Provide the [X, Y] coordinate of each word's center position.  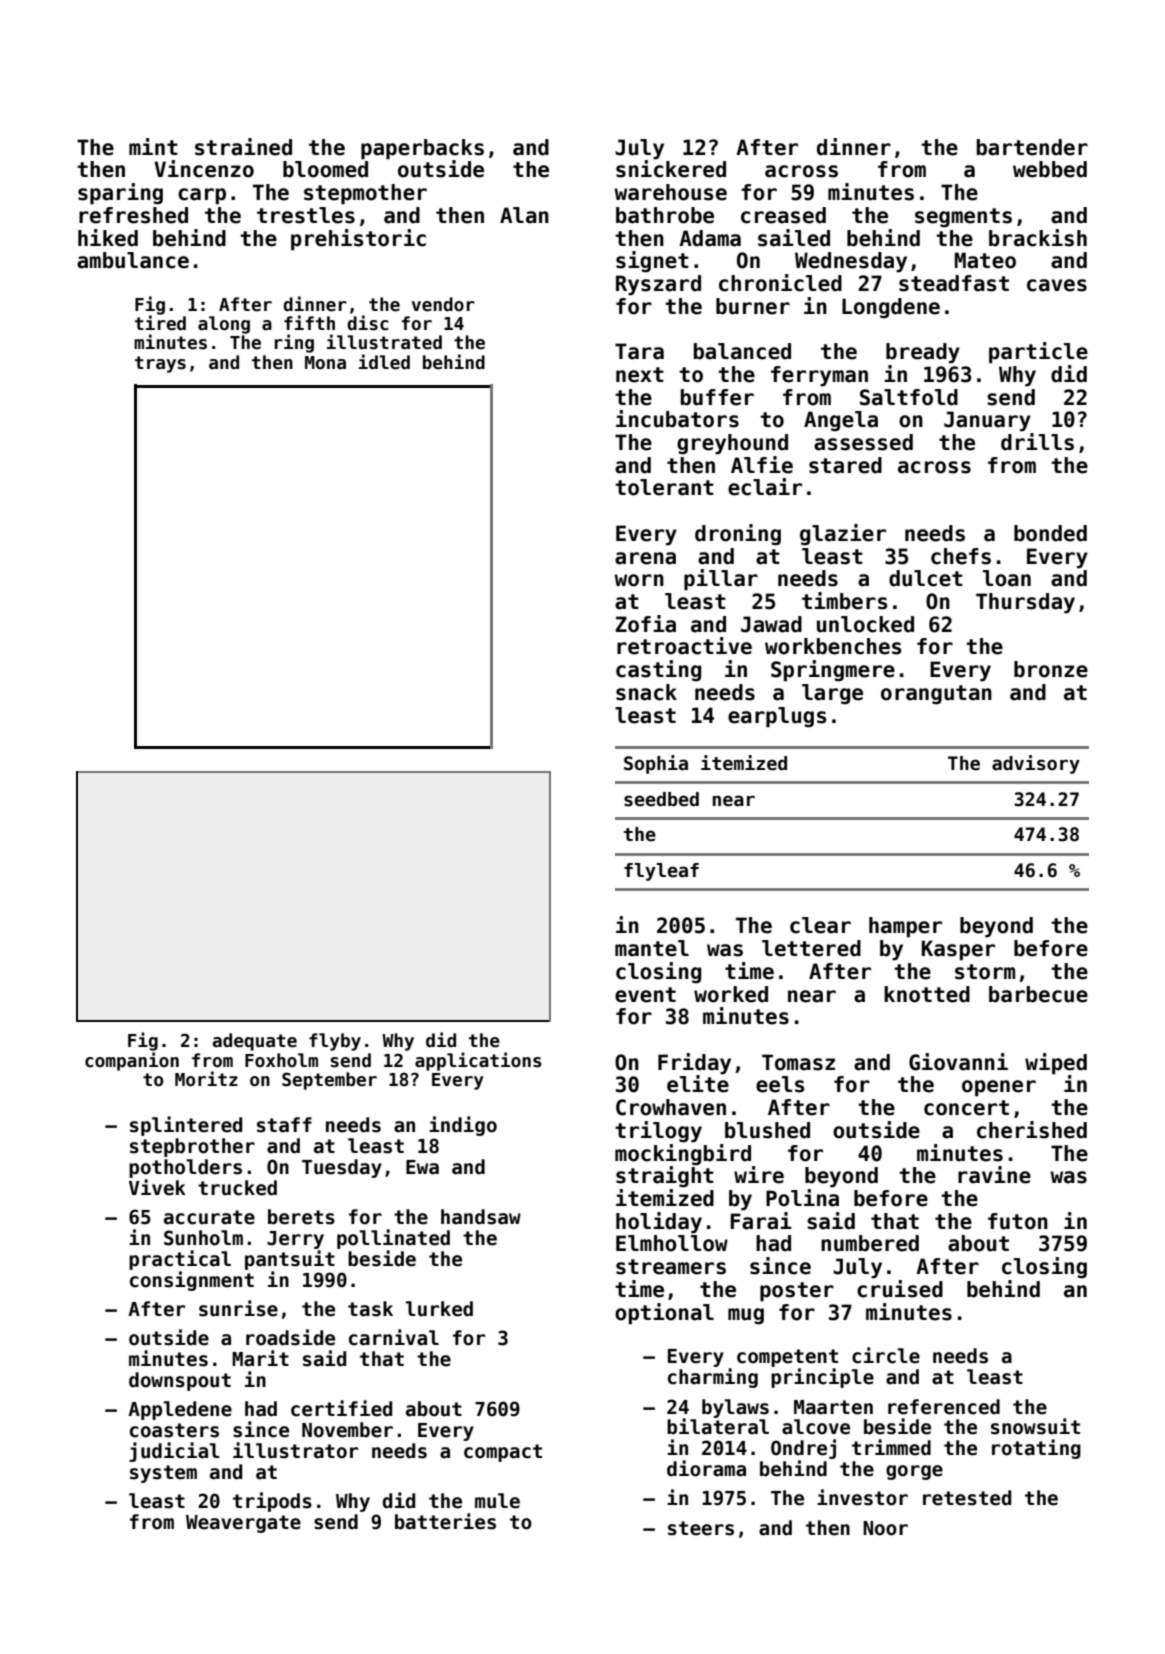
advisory [1036, 764]
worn [639, 580]
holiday [659, 1223]
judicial [174, 1452]
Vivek [157, 1187]
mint [153, 146]
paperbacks [422, 149]
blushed [767, 1130]
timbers [845, 601]
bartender [1032, 147]
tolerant [664, 487]
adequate [255, 1042]
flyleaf [661, 872]
